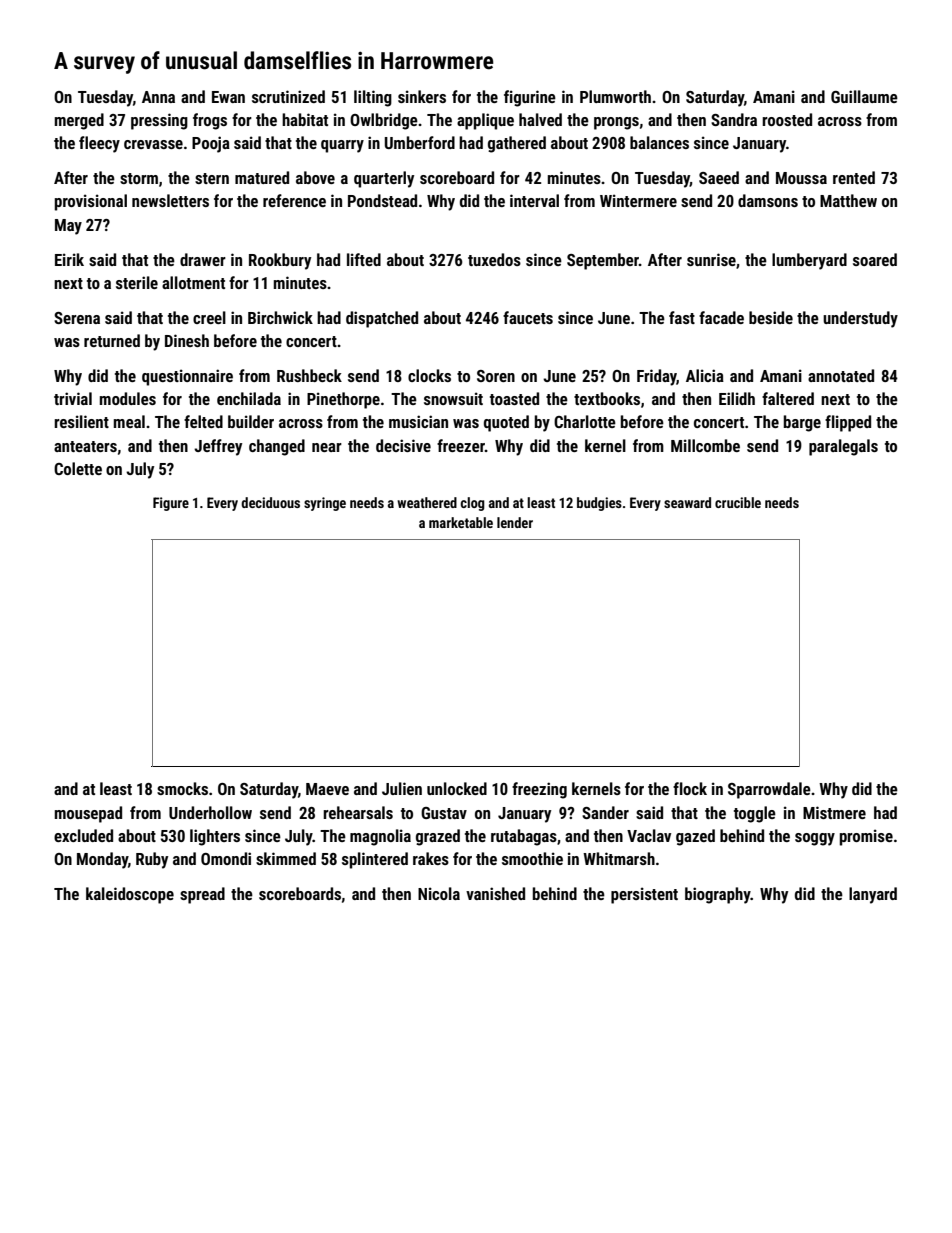 This document has width=952, height=1233. What do you see at coordinates (769, 790) in the document?
I see `Sparrowdale` at bounding box center [769, 790].
